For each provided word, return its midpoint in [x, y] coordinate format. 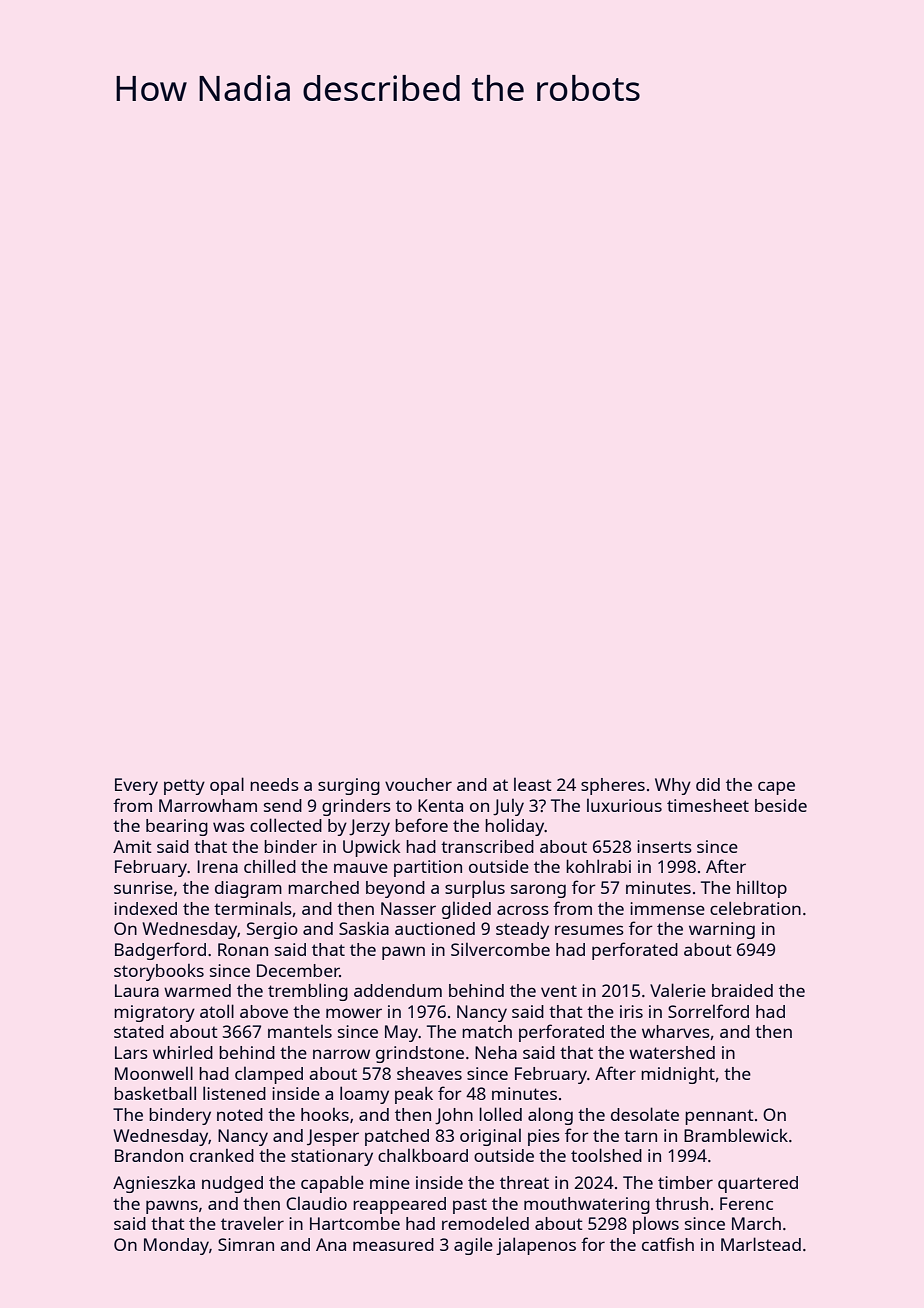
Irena [217, 866]
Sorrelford [708, 1011]
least [533, 784]
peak [414, 1095]
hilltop [762, 889]
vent [559, 991]
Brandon [149, 1155]
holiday [515, 827]
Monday [176, 1246]
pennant [719, 1117]
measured [393, 1244]
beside [781, 805]
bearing [177, 827]
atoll [217, 1011]
